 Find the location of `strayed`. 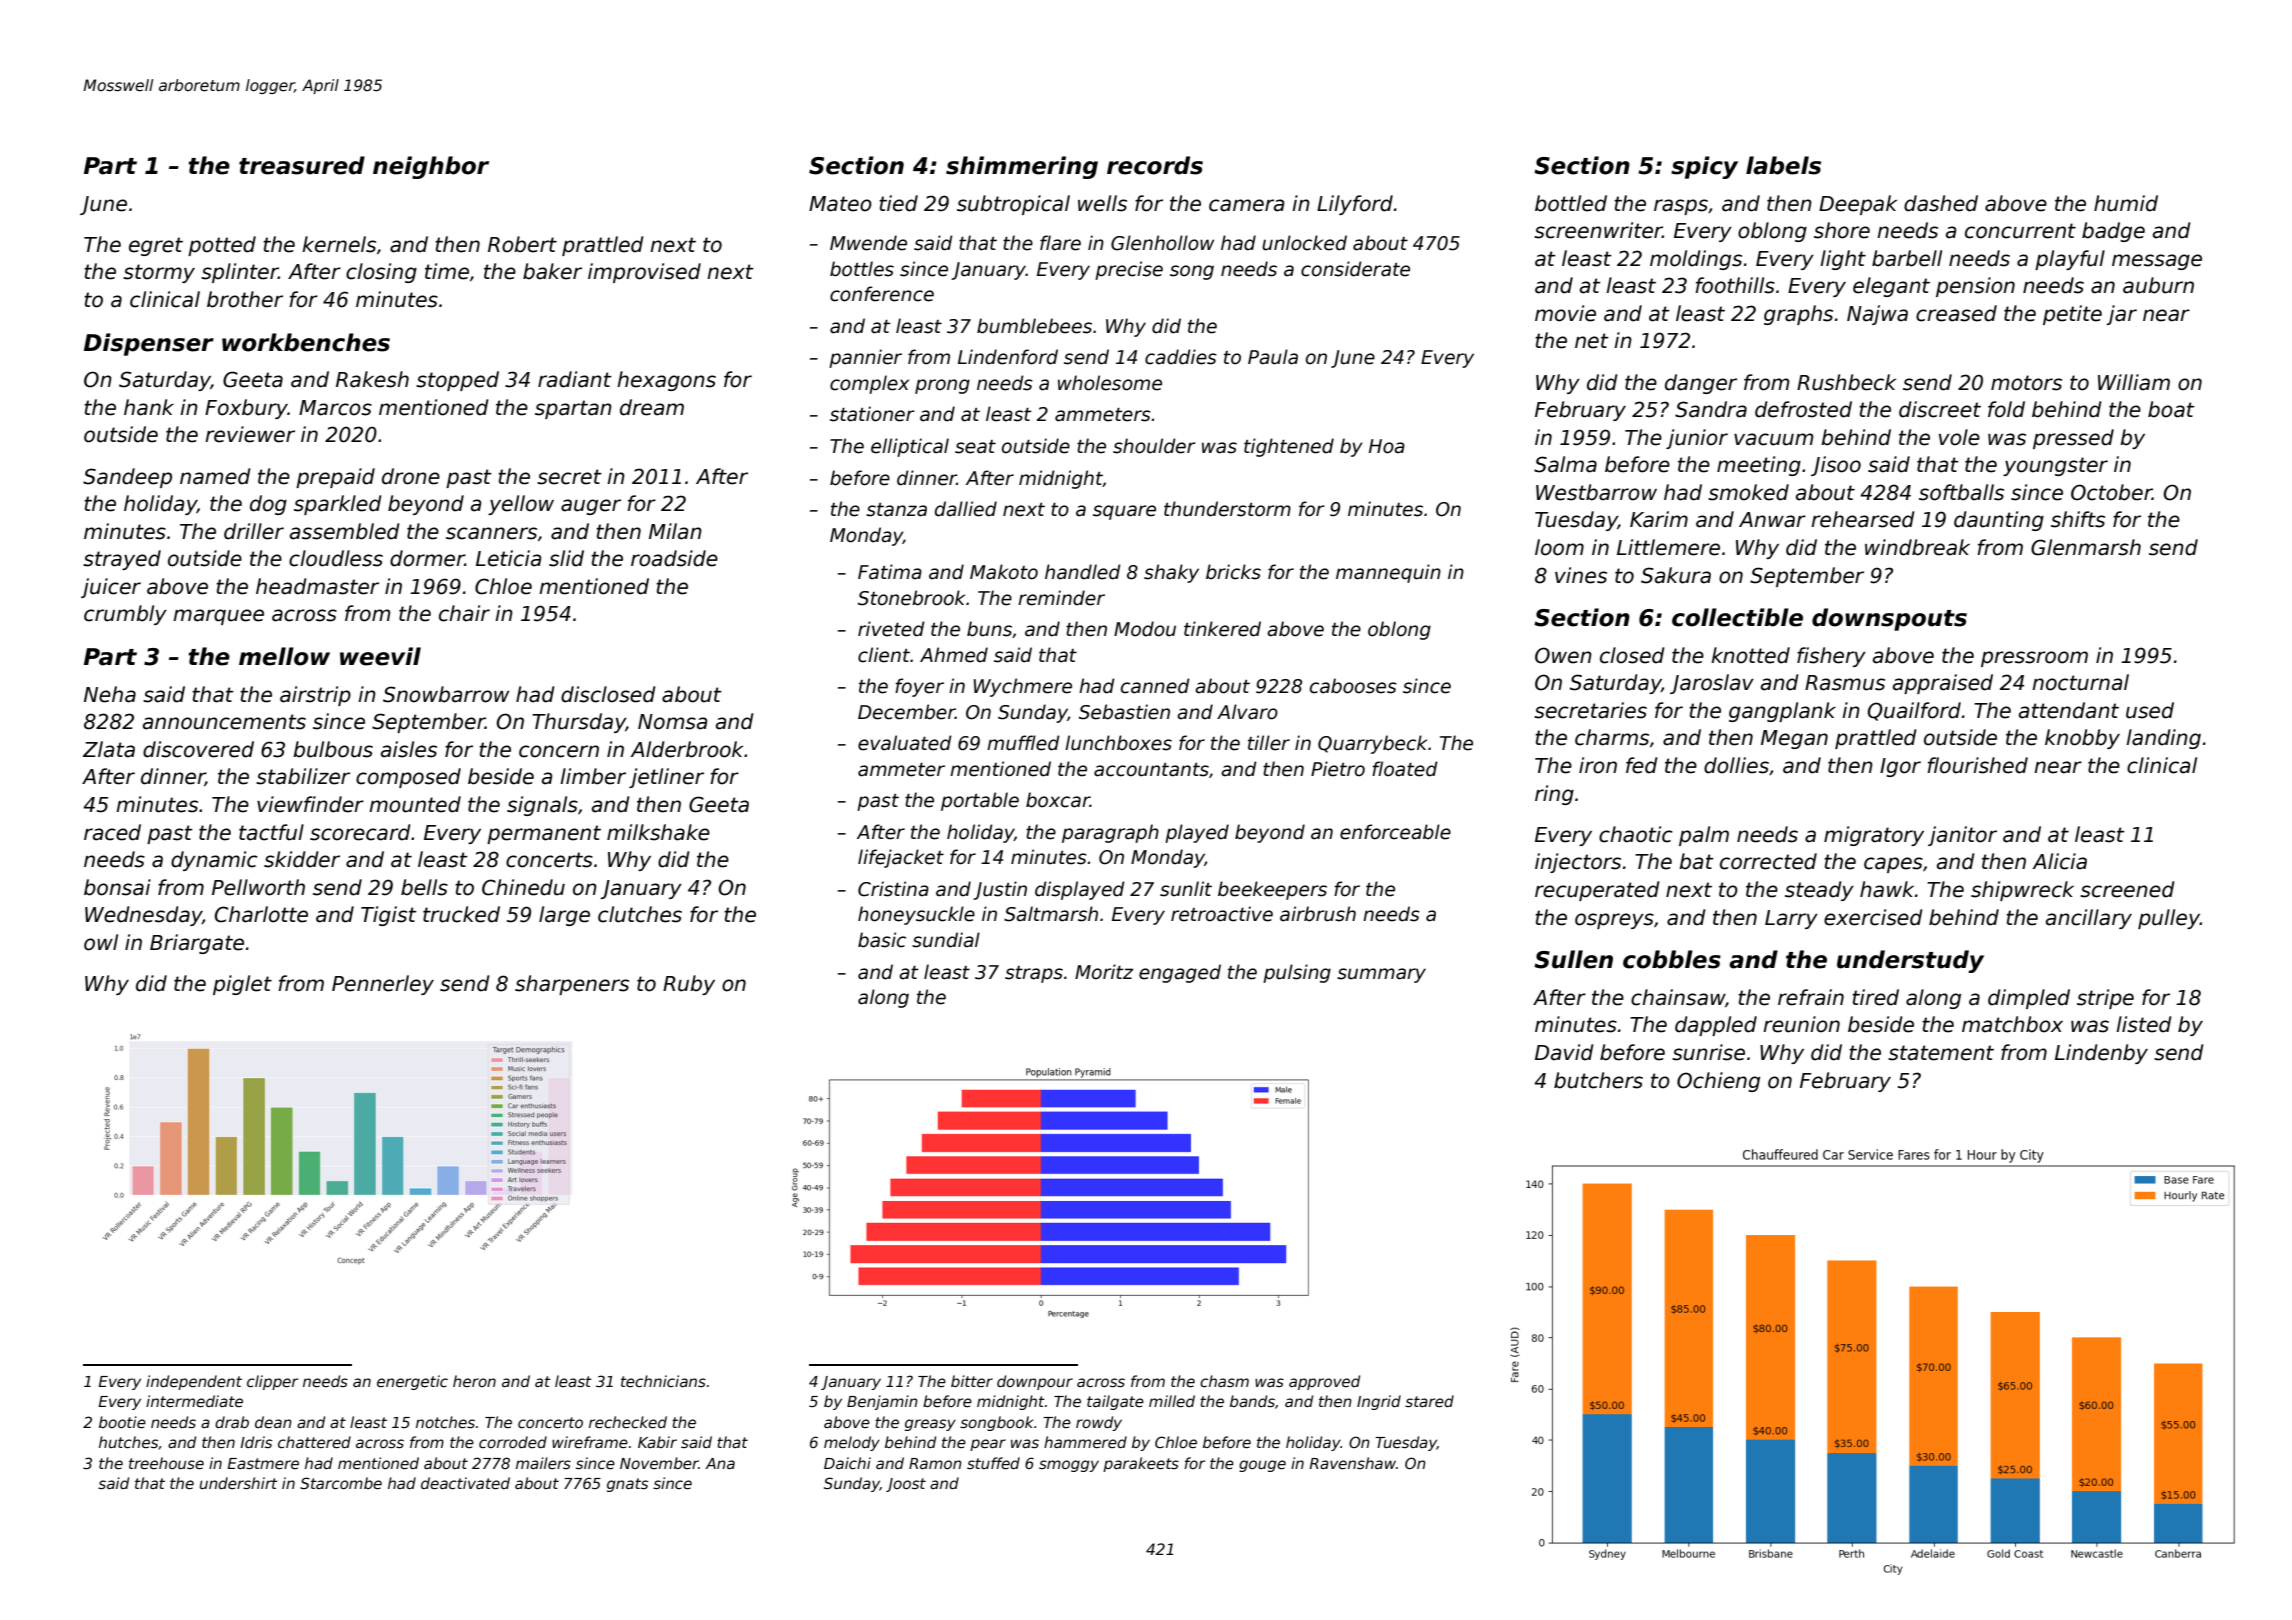

strayed is located at coordinates (122, 560).
